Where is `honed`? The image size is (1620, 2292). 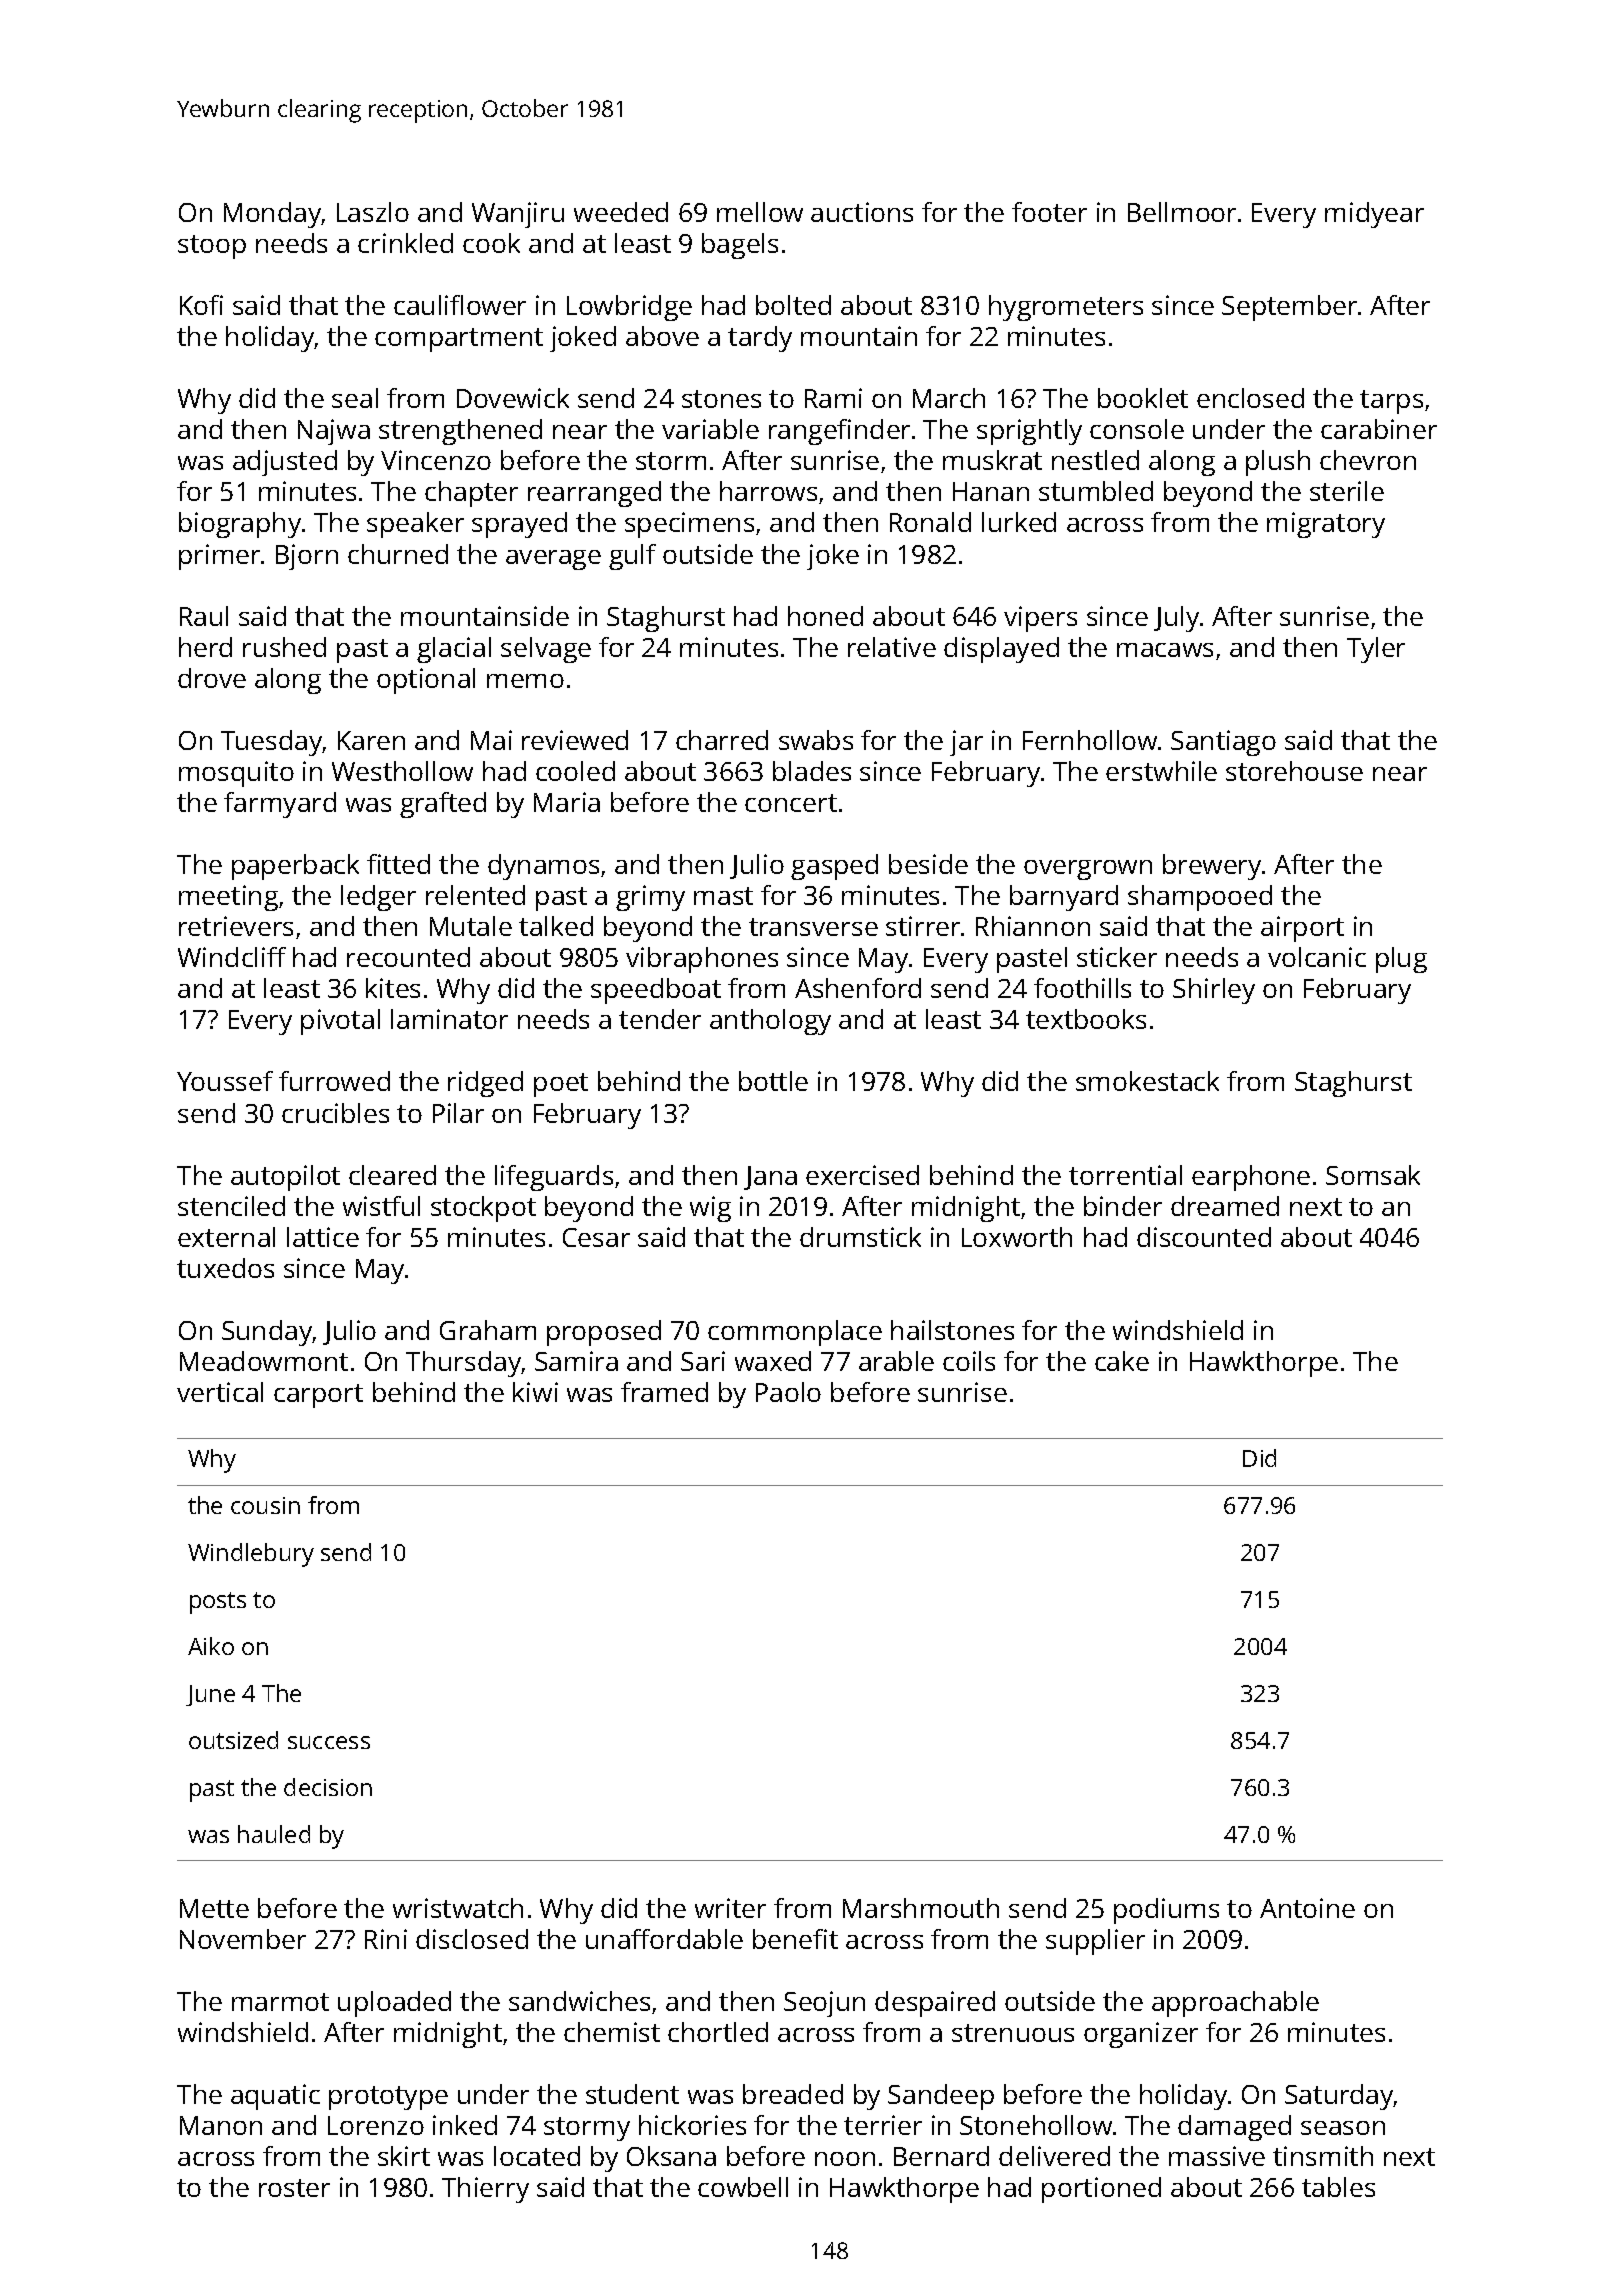
honed is located at coordinates (825, 616).
